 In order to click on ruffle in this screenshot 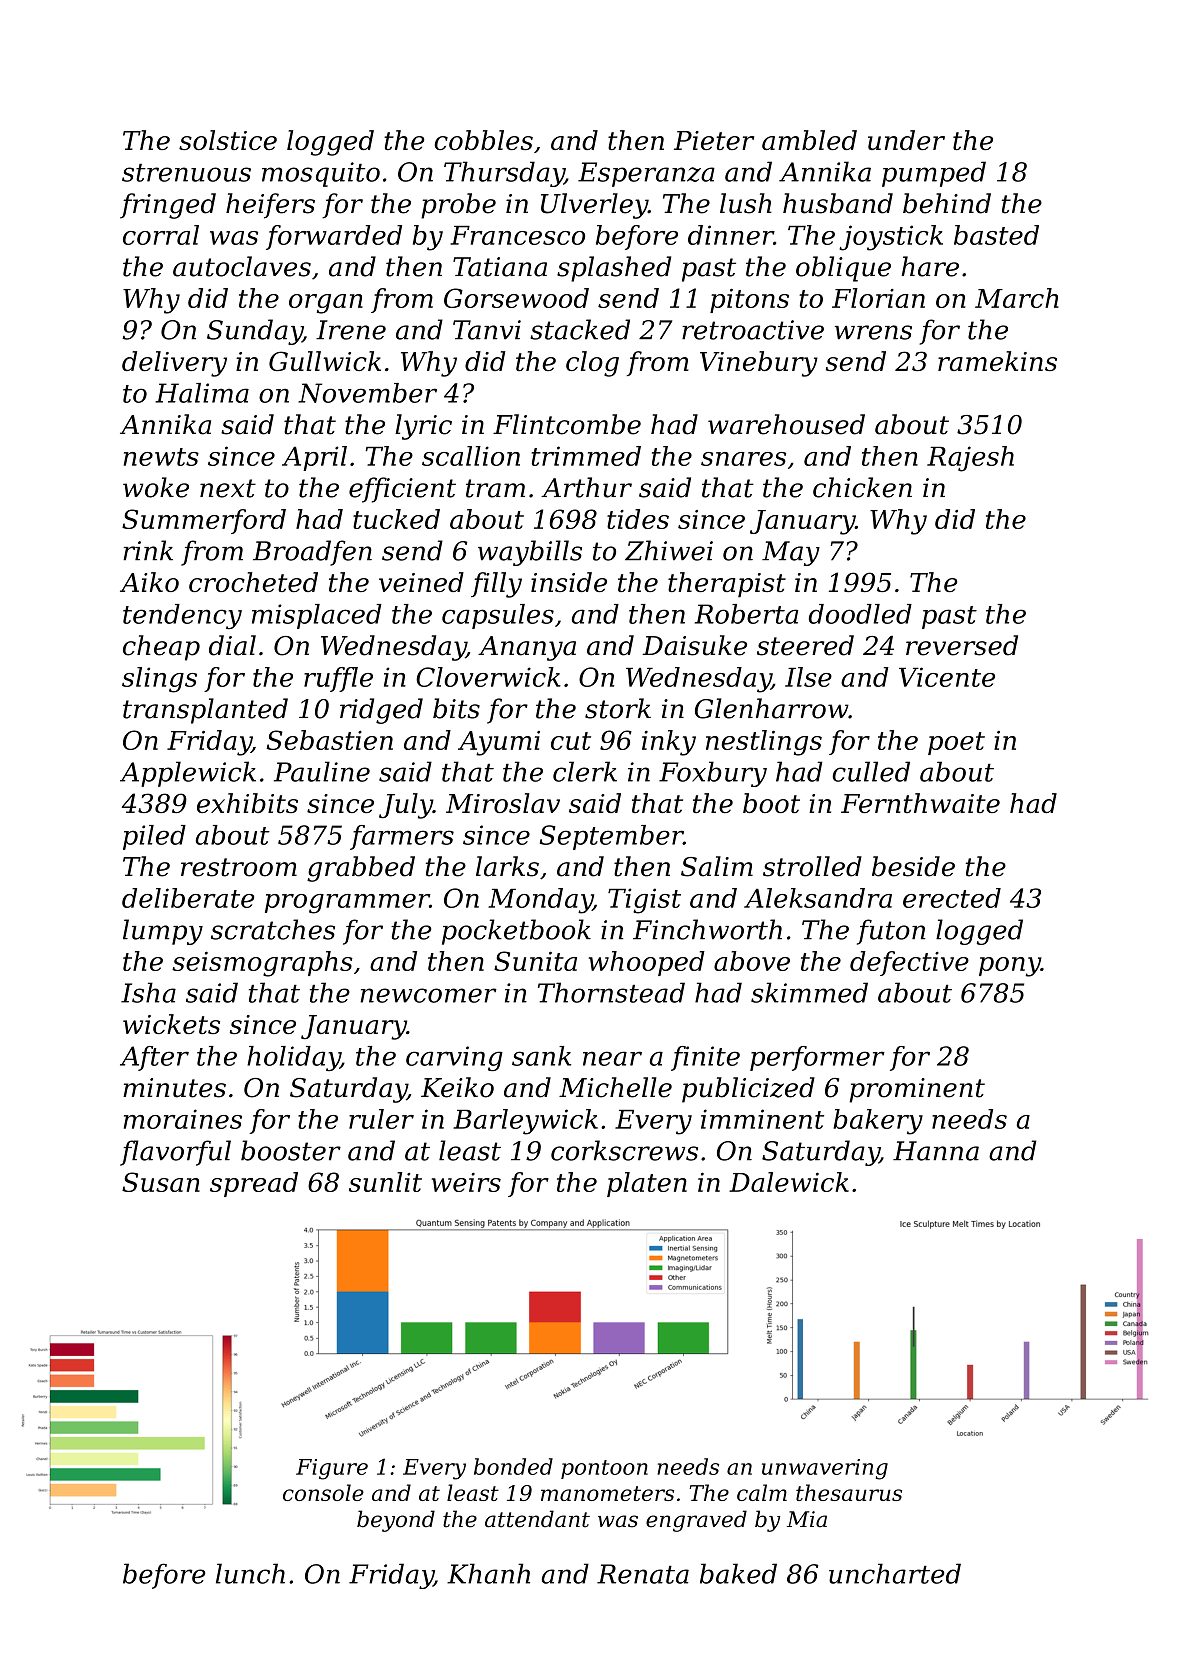, I will do `click(338, 679)`.
